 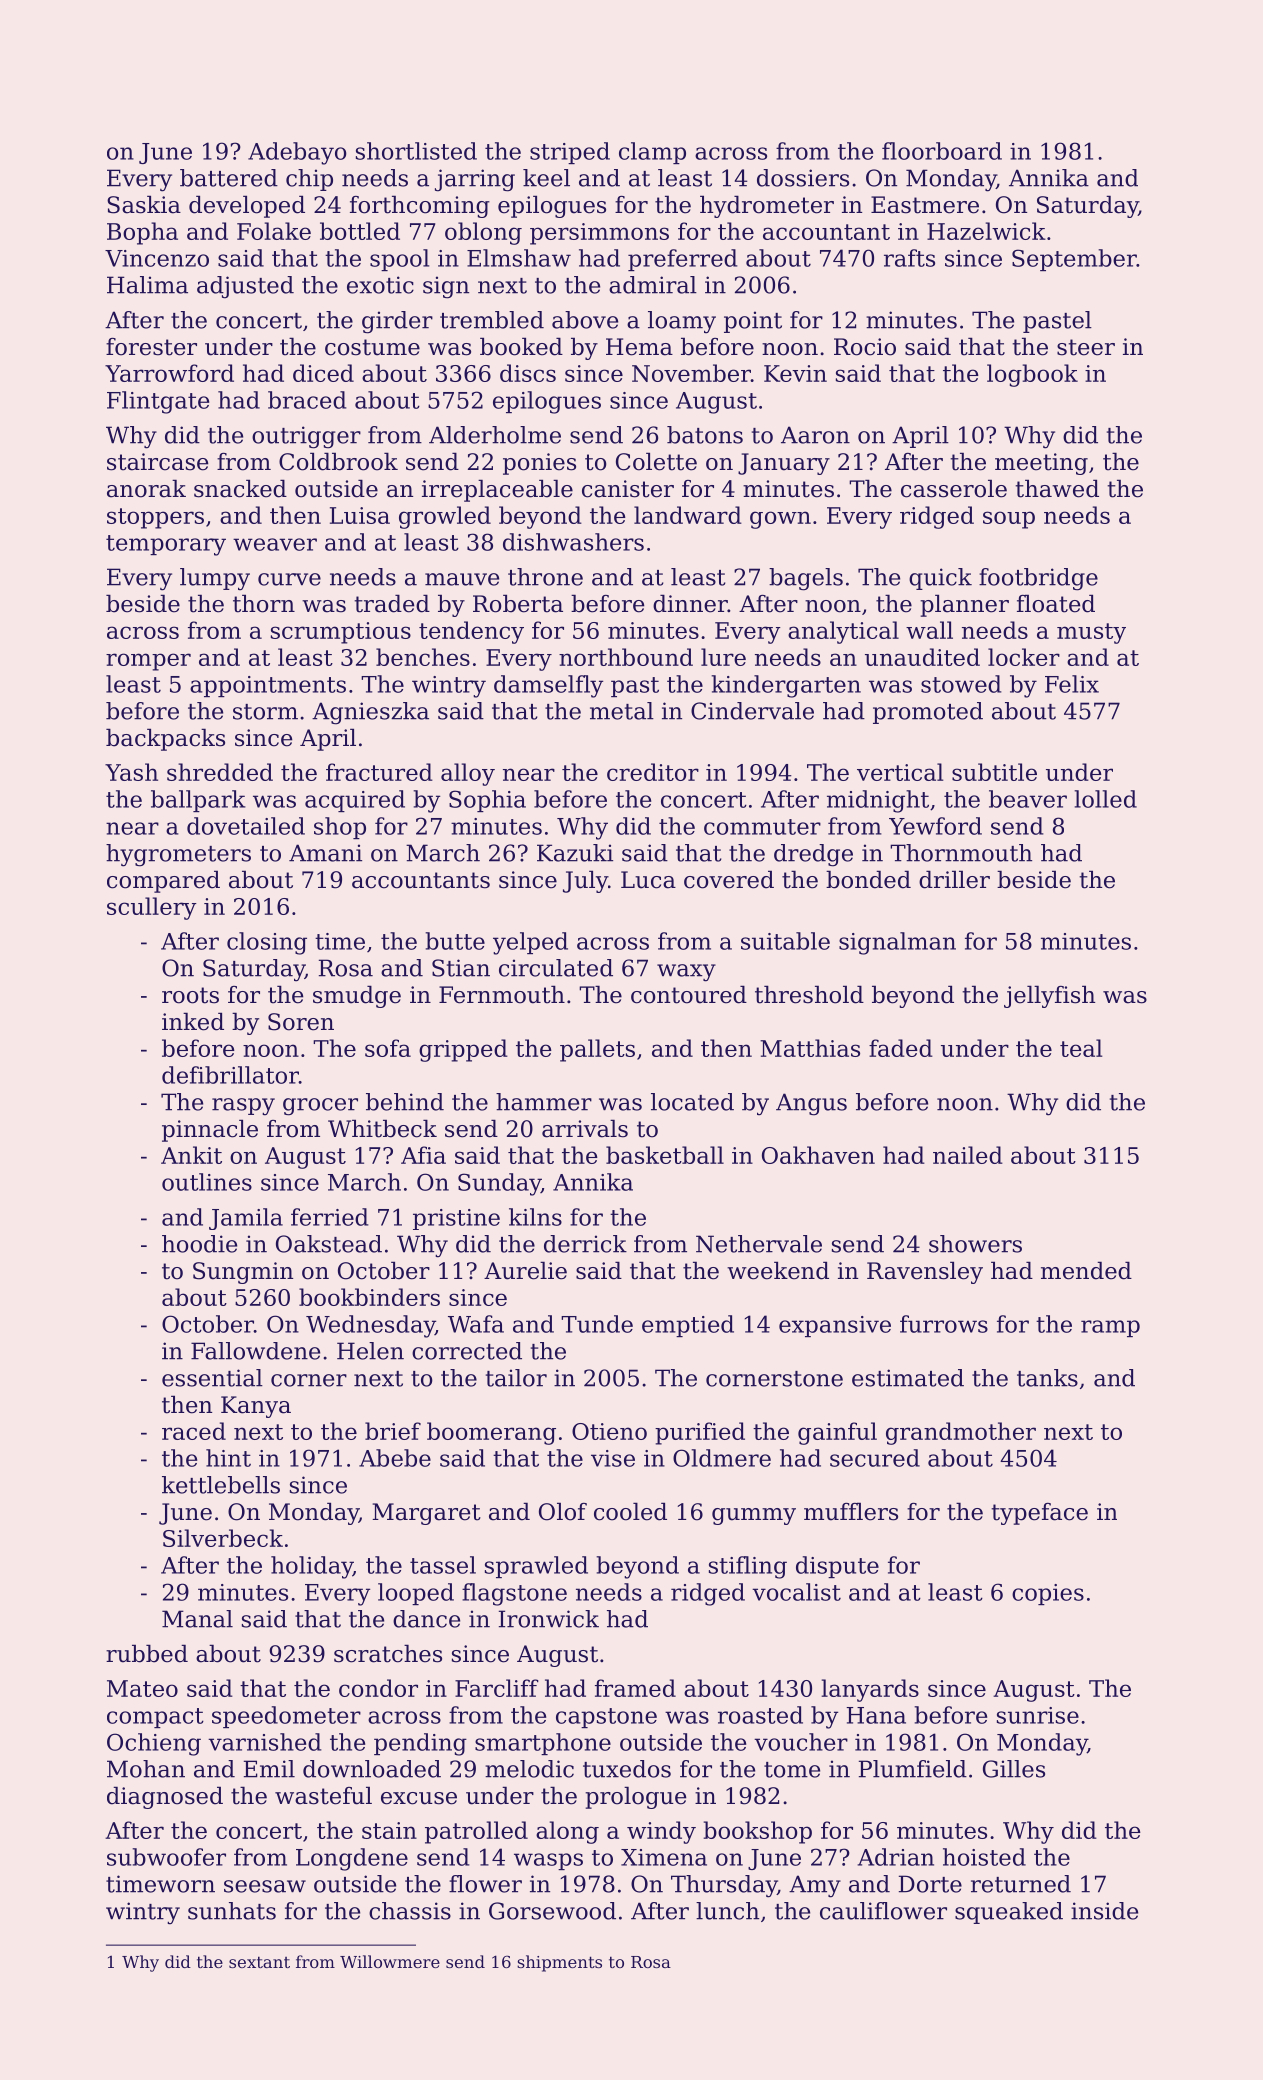 What do you see at coordinates (954, 488) in the document?
I see `casserole` at bounding box center [954, 488].
